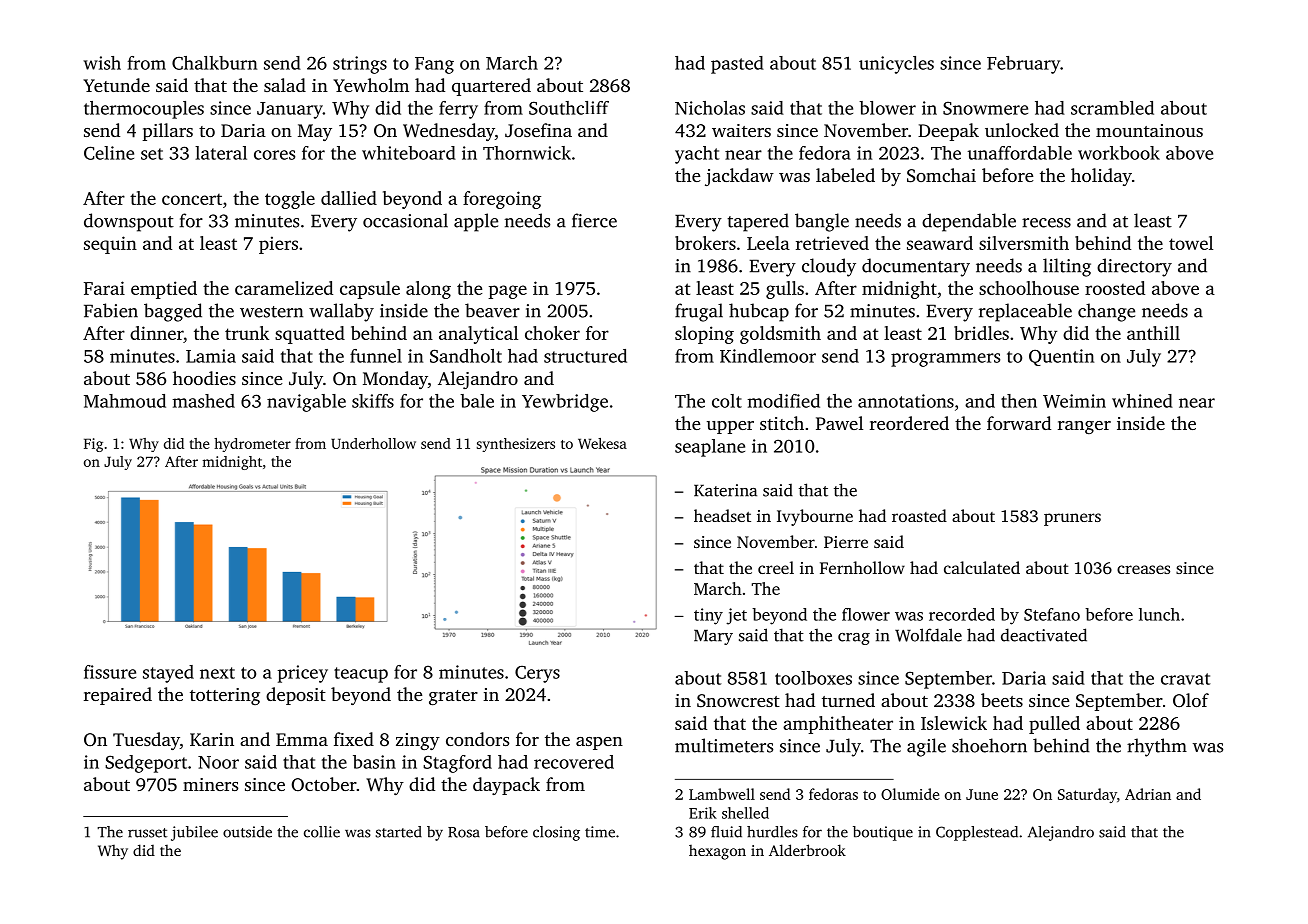  Describe the element at coordinates (537, 674) in the image. I see `Cerys` at that location.
